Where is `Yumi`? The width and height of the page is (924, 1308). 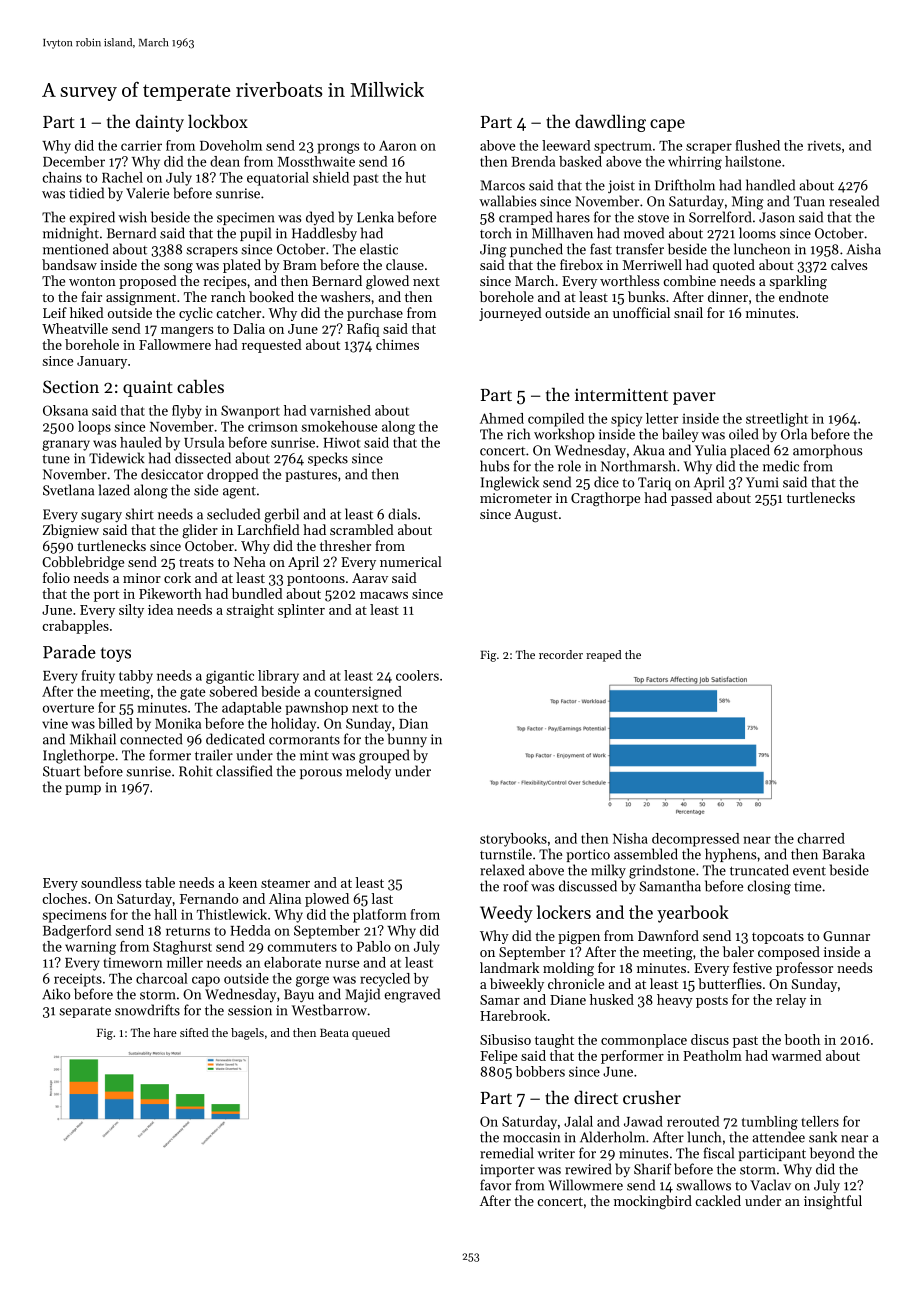
Yumi is located at coordinates (762, 482).
